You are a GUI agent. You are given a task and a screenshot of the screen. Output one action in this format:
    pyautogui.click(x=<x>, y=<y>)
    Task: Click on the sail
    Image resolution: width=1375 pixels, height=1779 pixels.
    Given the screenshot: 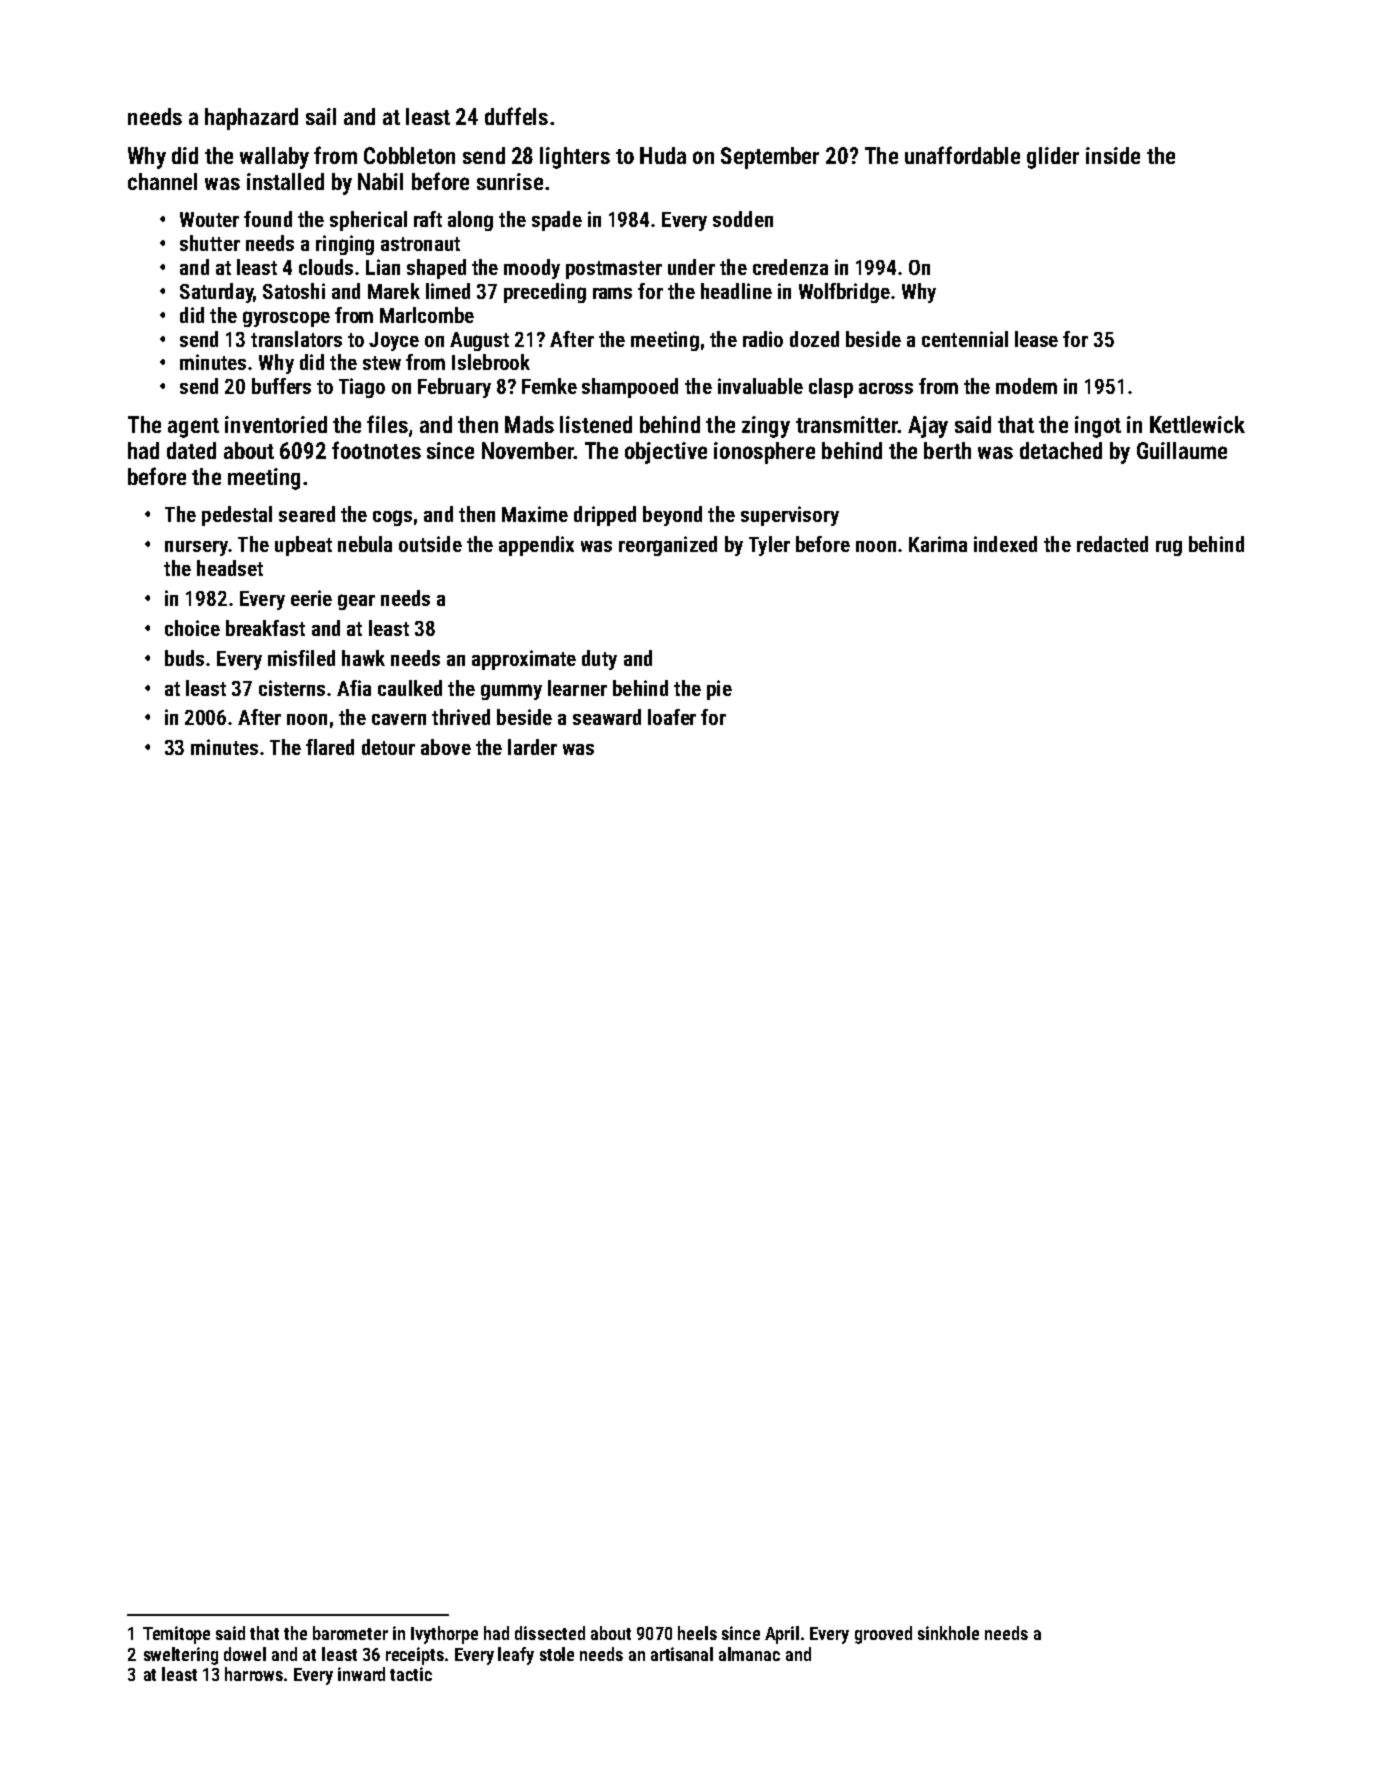 What is the action you would take?
    pyautogui.click(x=321, y=116)
